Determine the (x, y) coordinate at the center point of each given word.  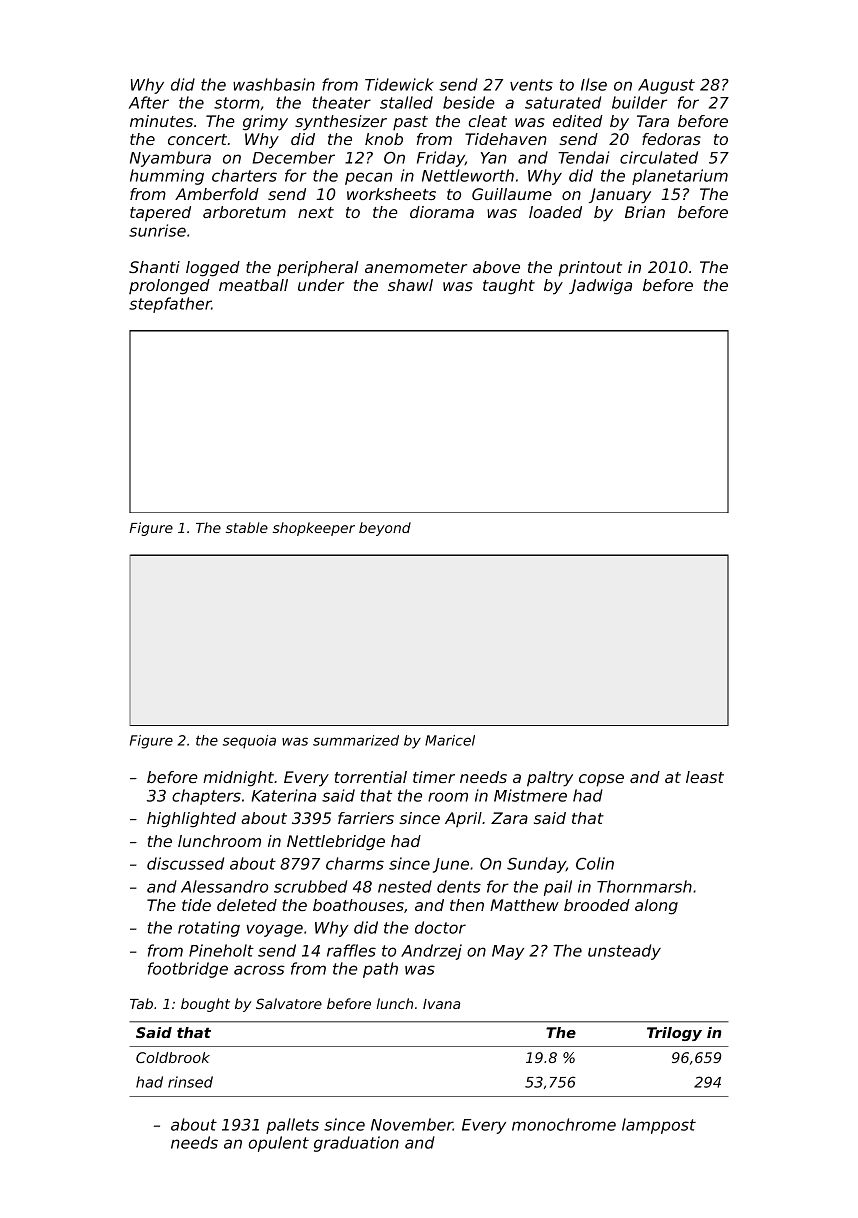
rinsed (190, 1082)
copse (601, 780)
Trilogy (674, 1034)
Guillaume (512, 194)
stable (247, 527)
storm (237, 103)
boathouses (358, 905)
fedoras (671, 139)
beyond (385, 529)
